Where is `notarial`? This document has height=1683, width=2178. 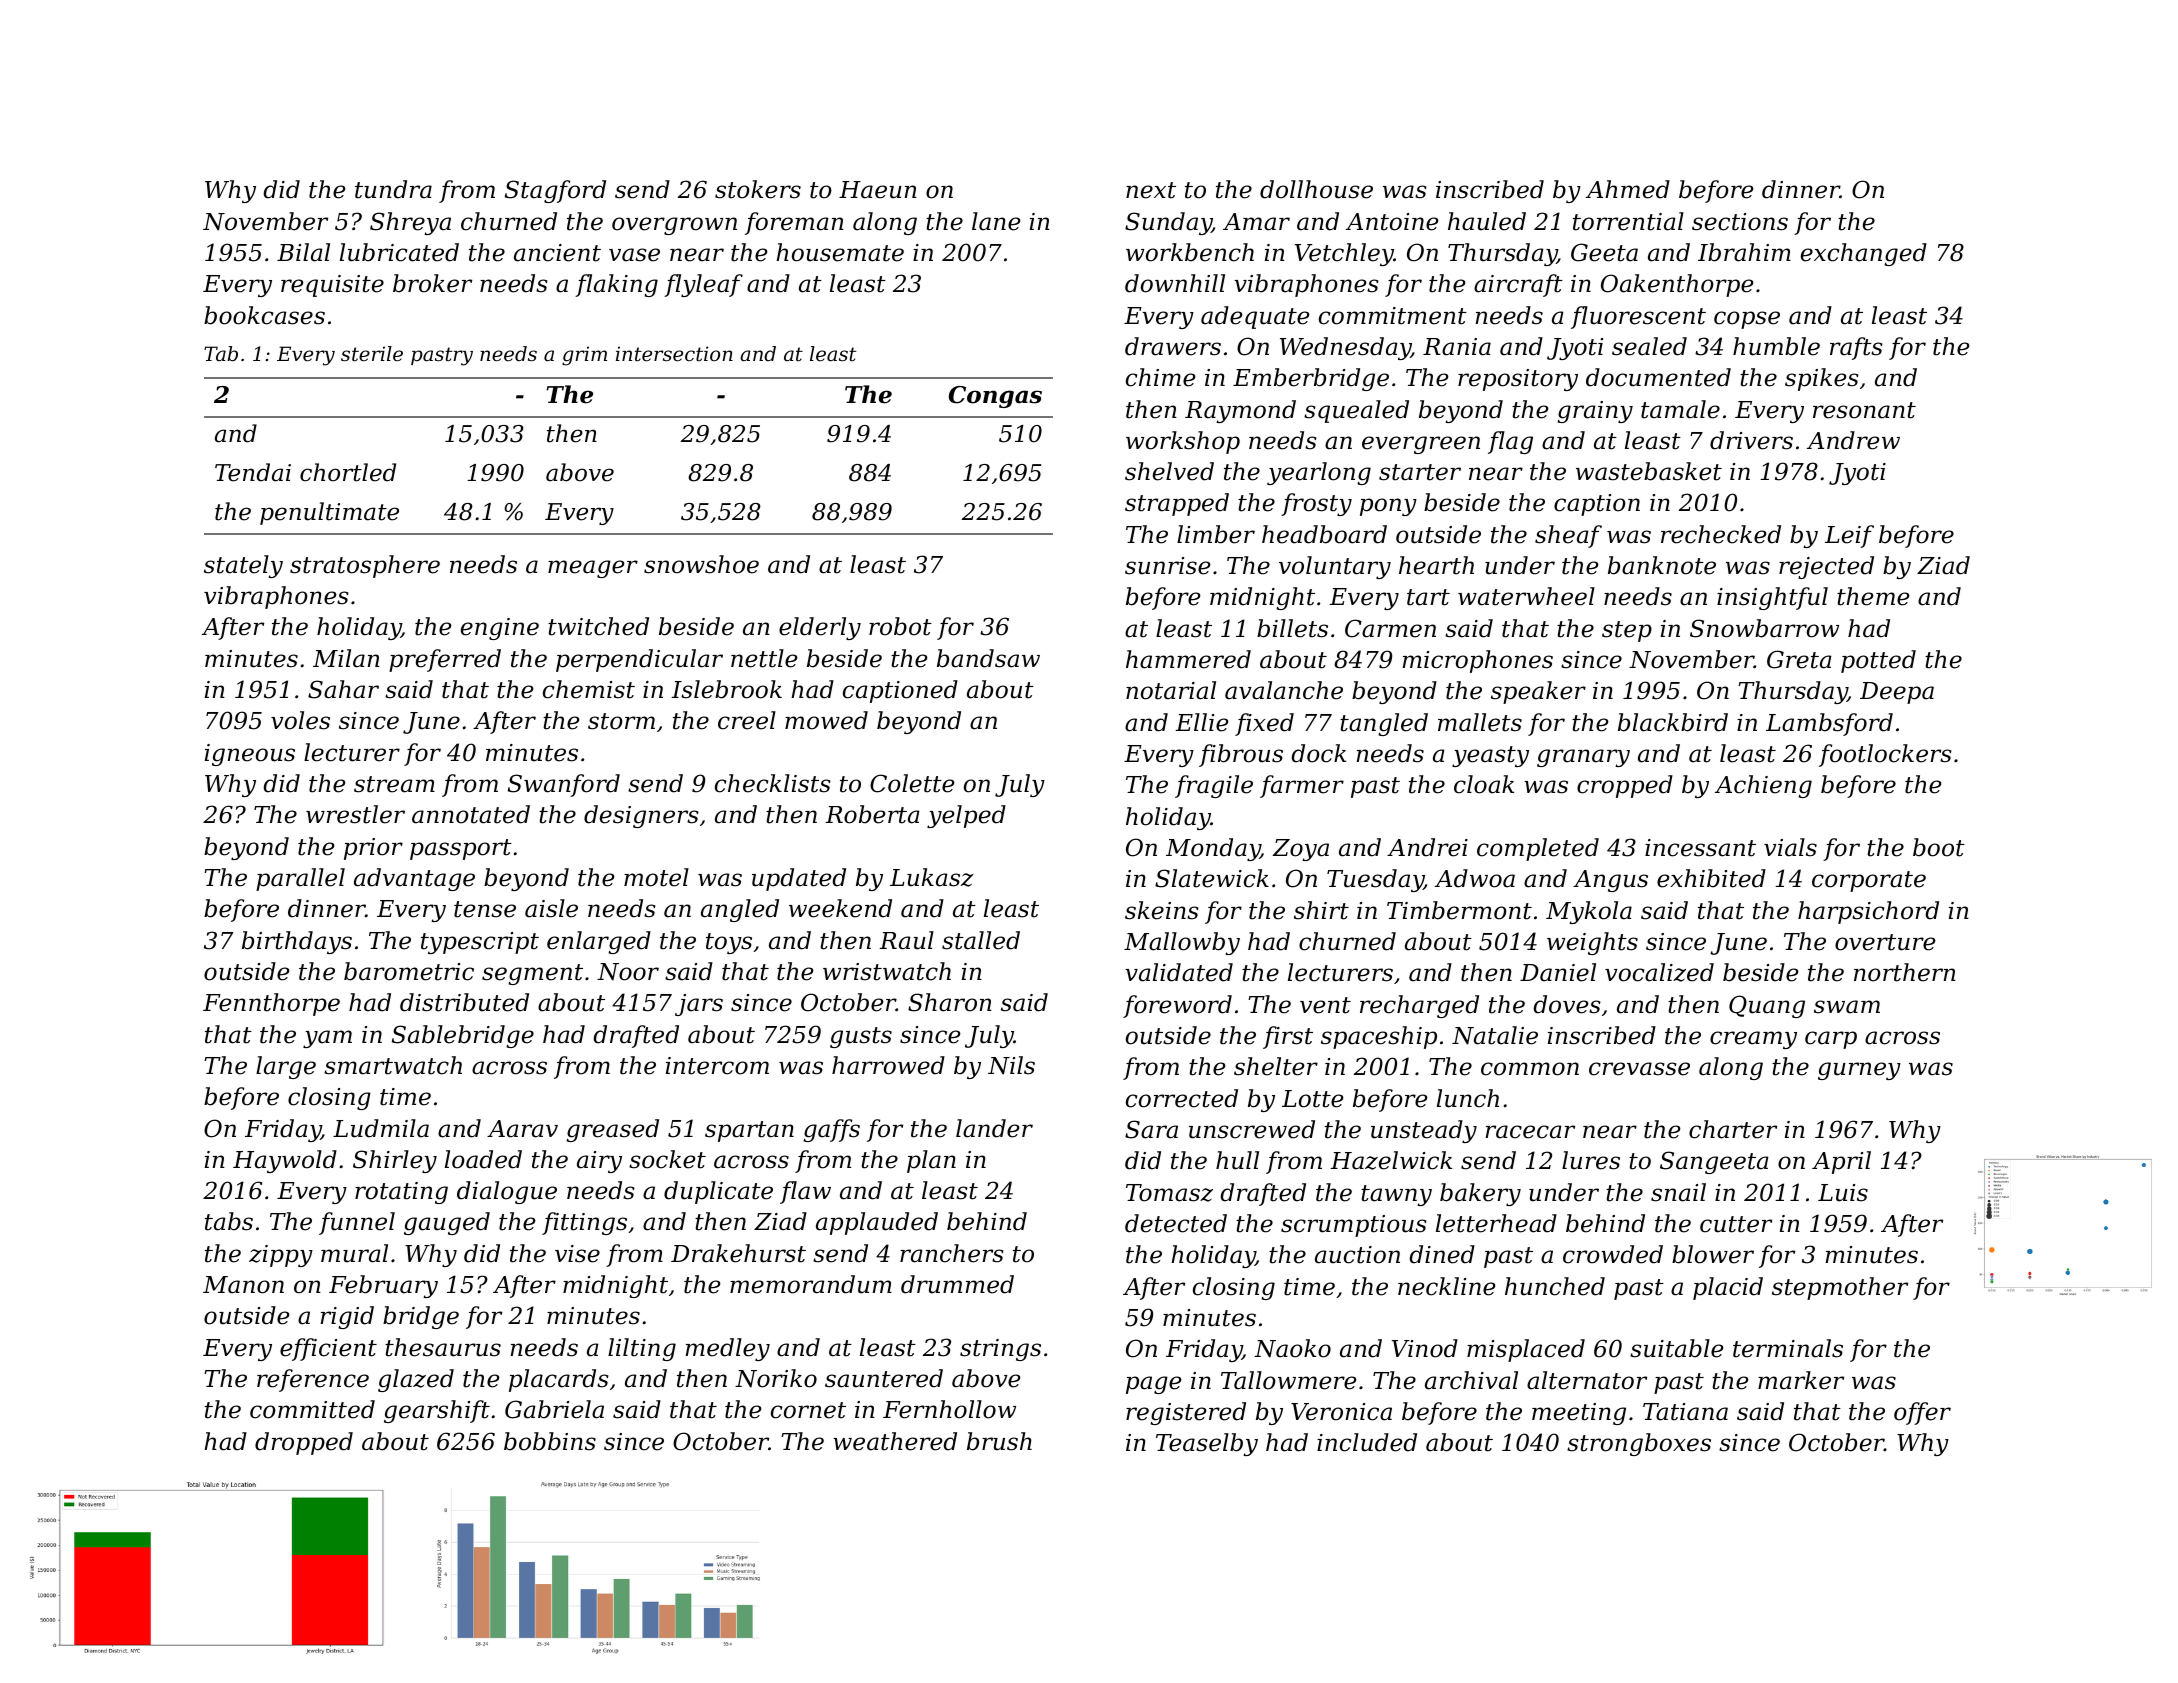
notarial is located at coordinates (1171, 690).
